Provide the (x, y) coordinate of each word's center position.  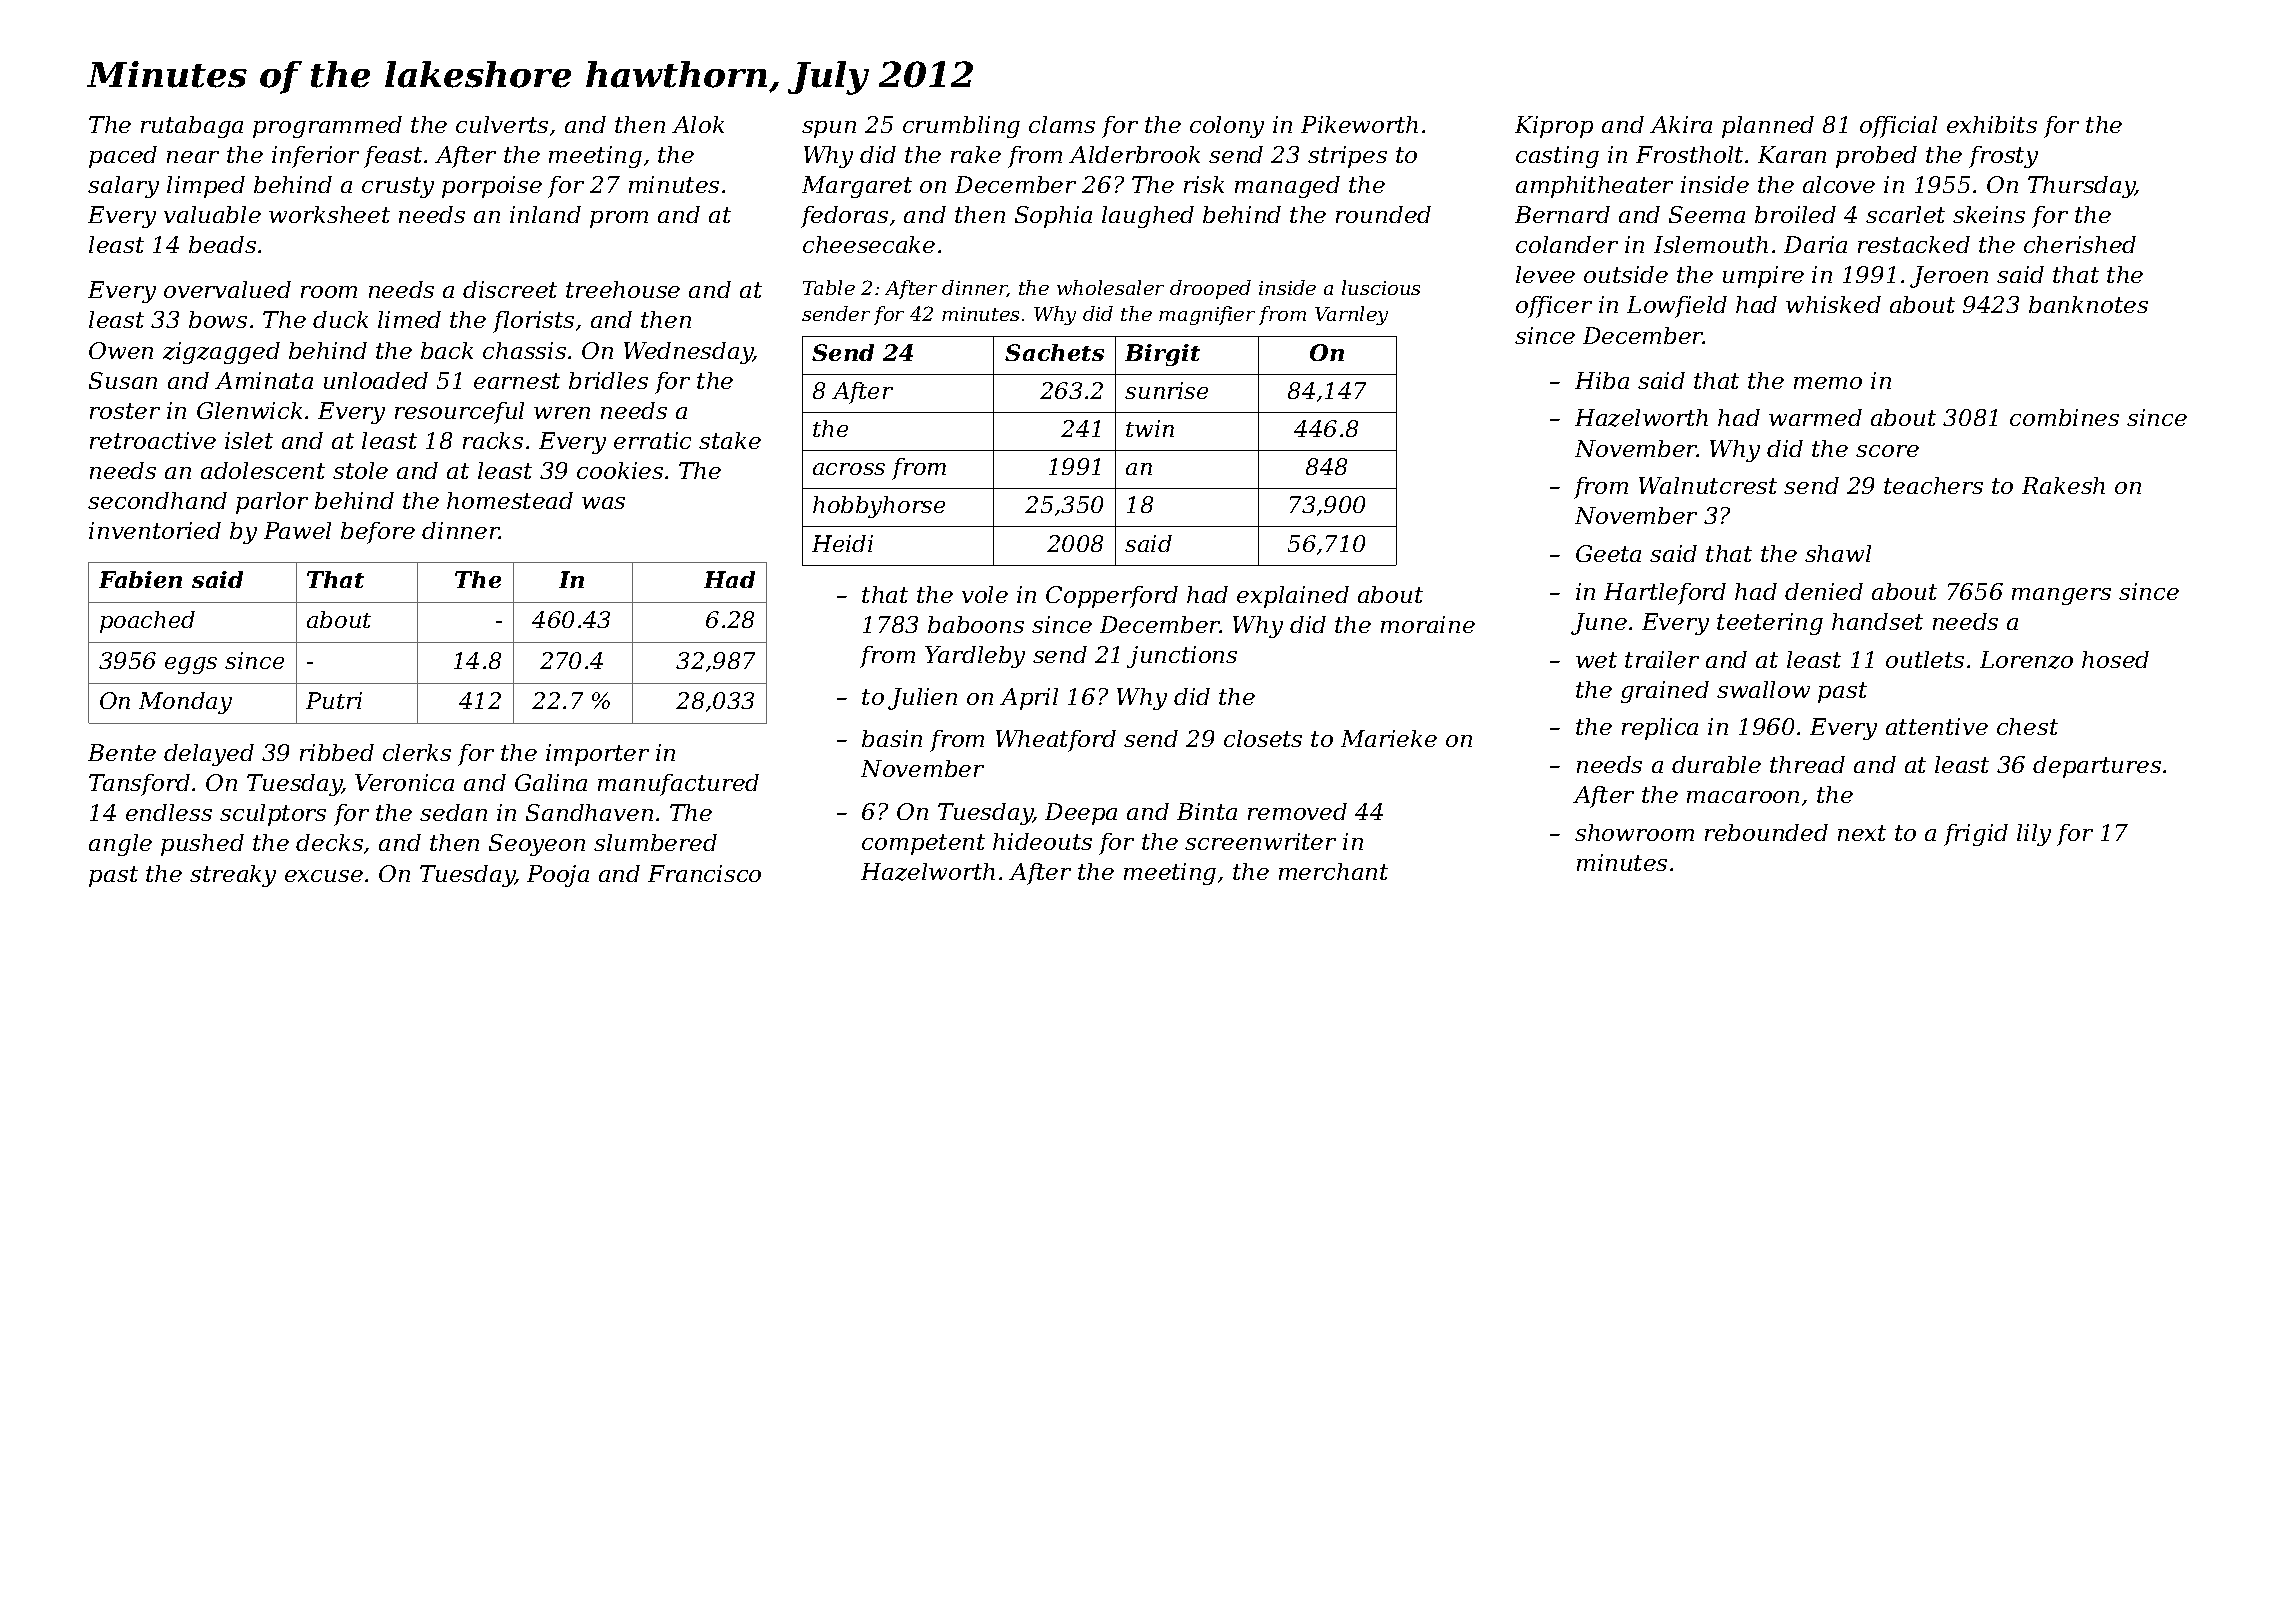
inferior (315, 157)
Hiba (1602, 380)
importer (597, 755)
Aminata (264, 380)
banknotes (2088, 304)
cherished (2080, 244)
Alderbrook (1134, 154)
